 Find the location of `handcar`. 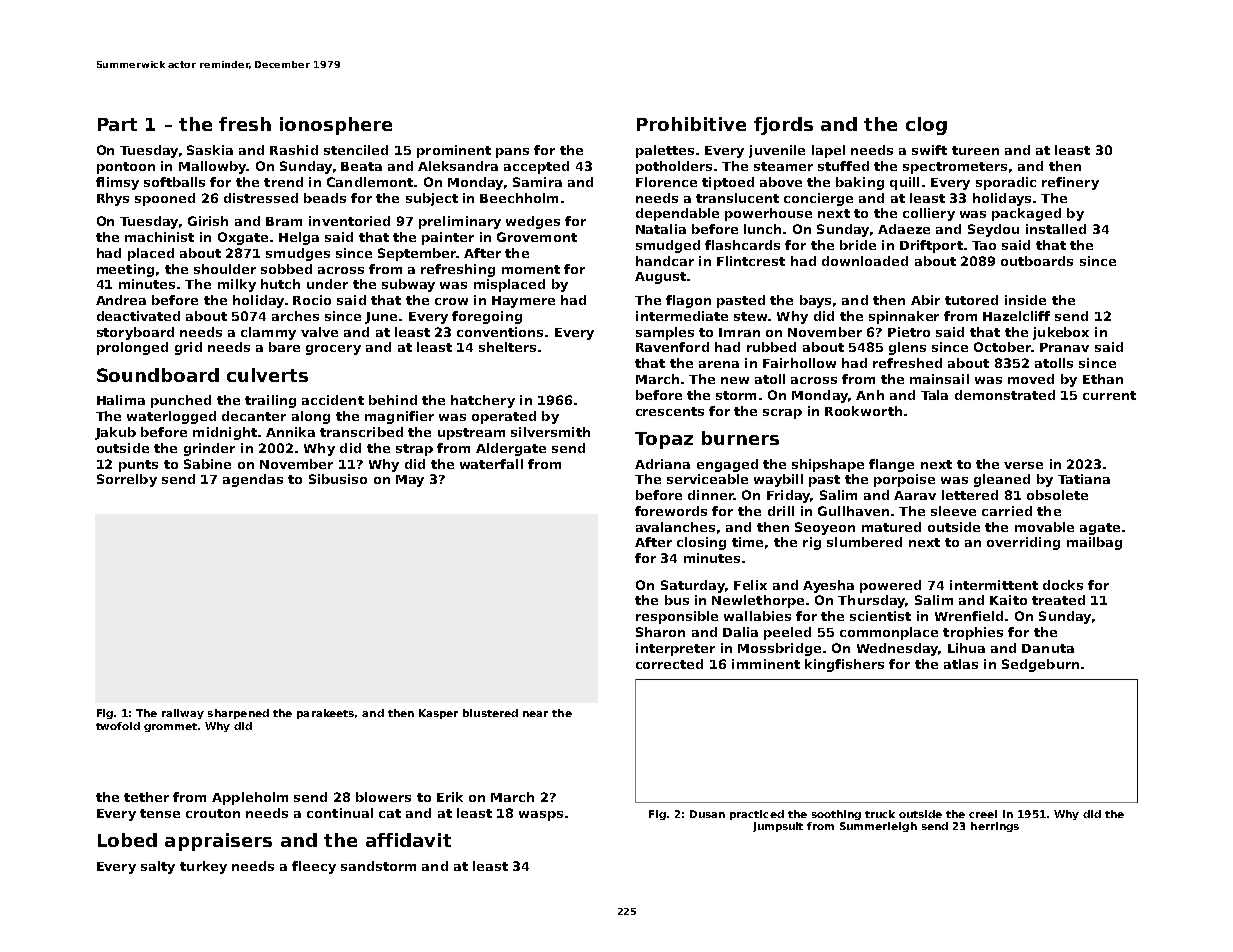

handcar is located at coordinates (665, 261).
